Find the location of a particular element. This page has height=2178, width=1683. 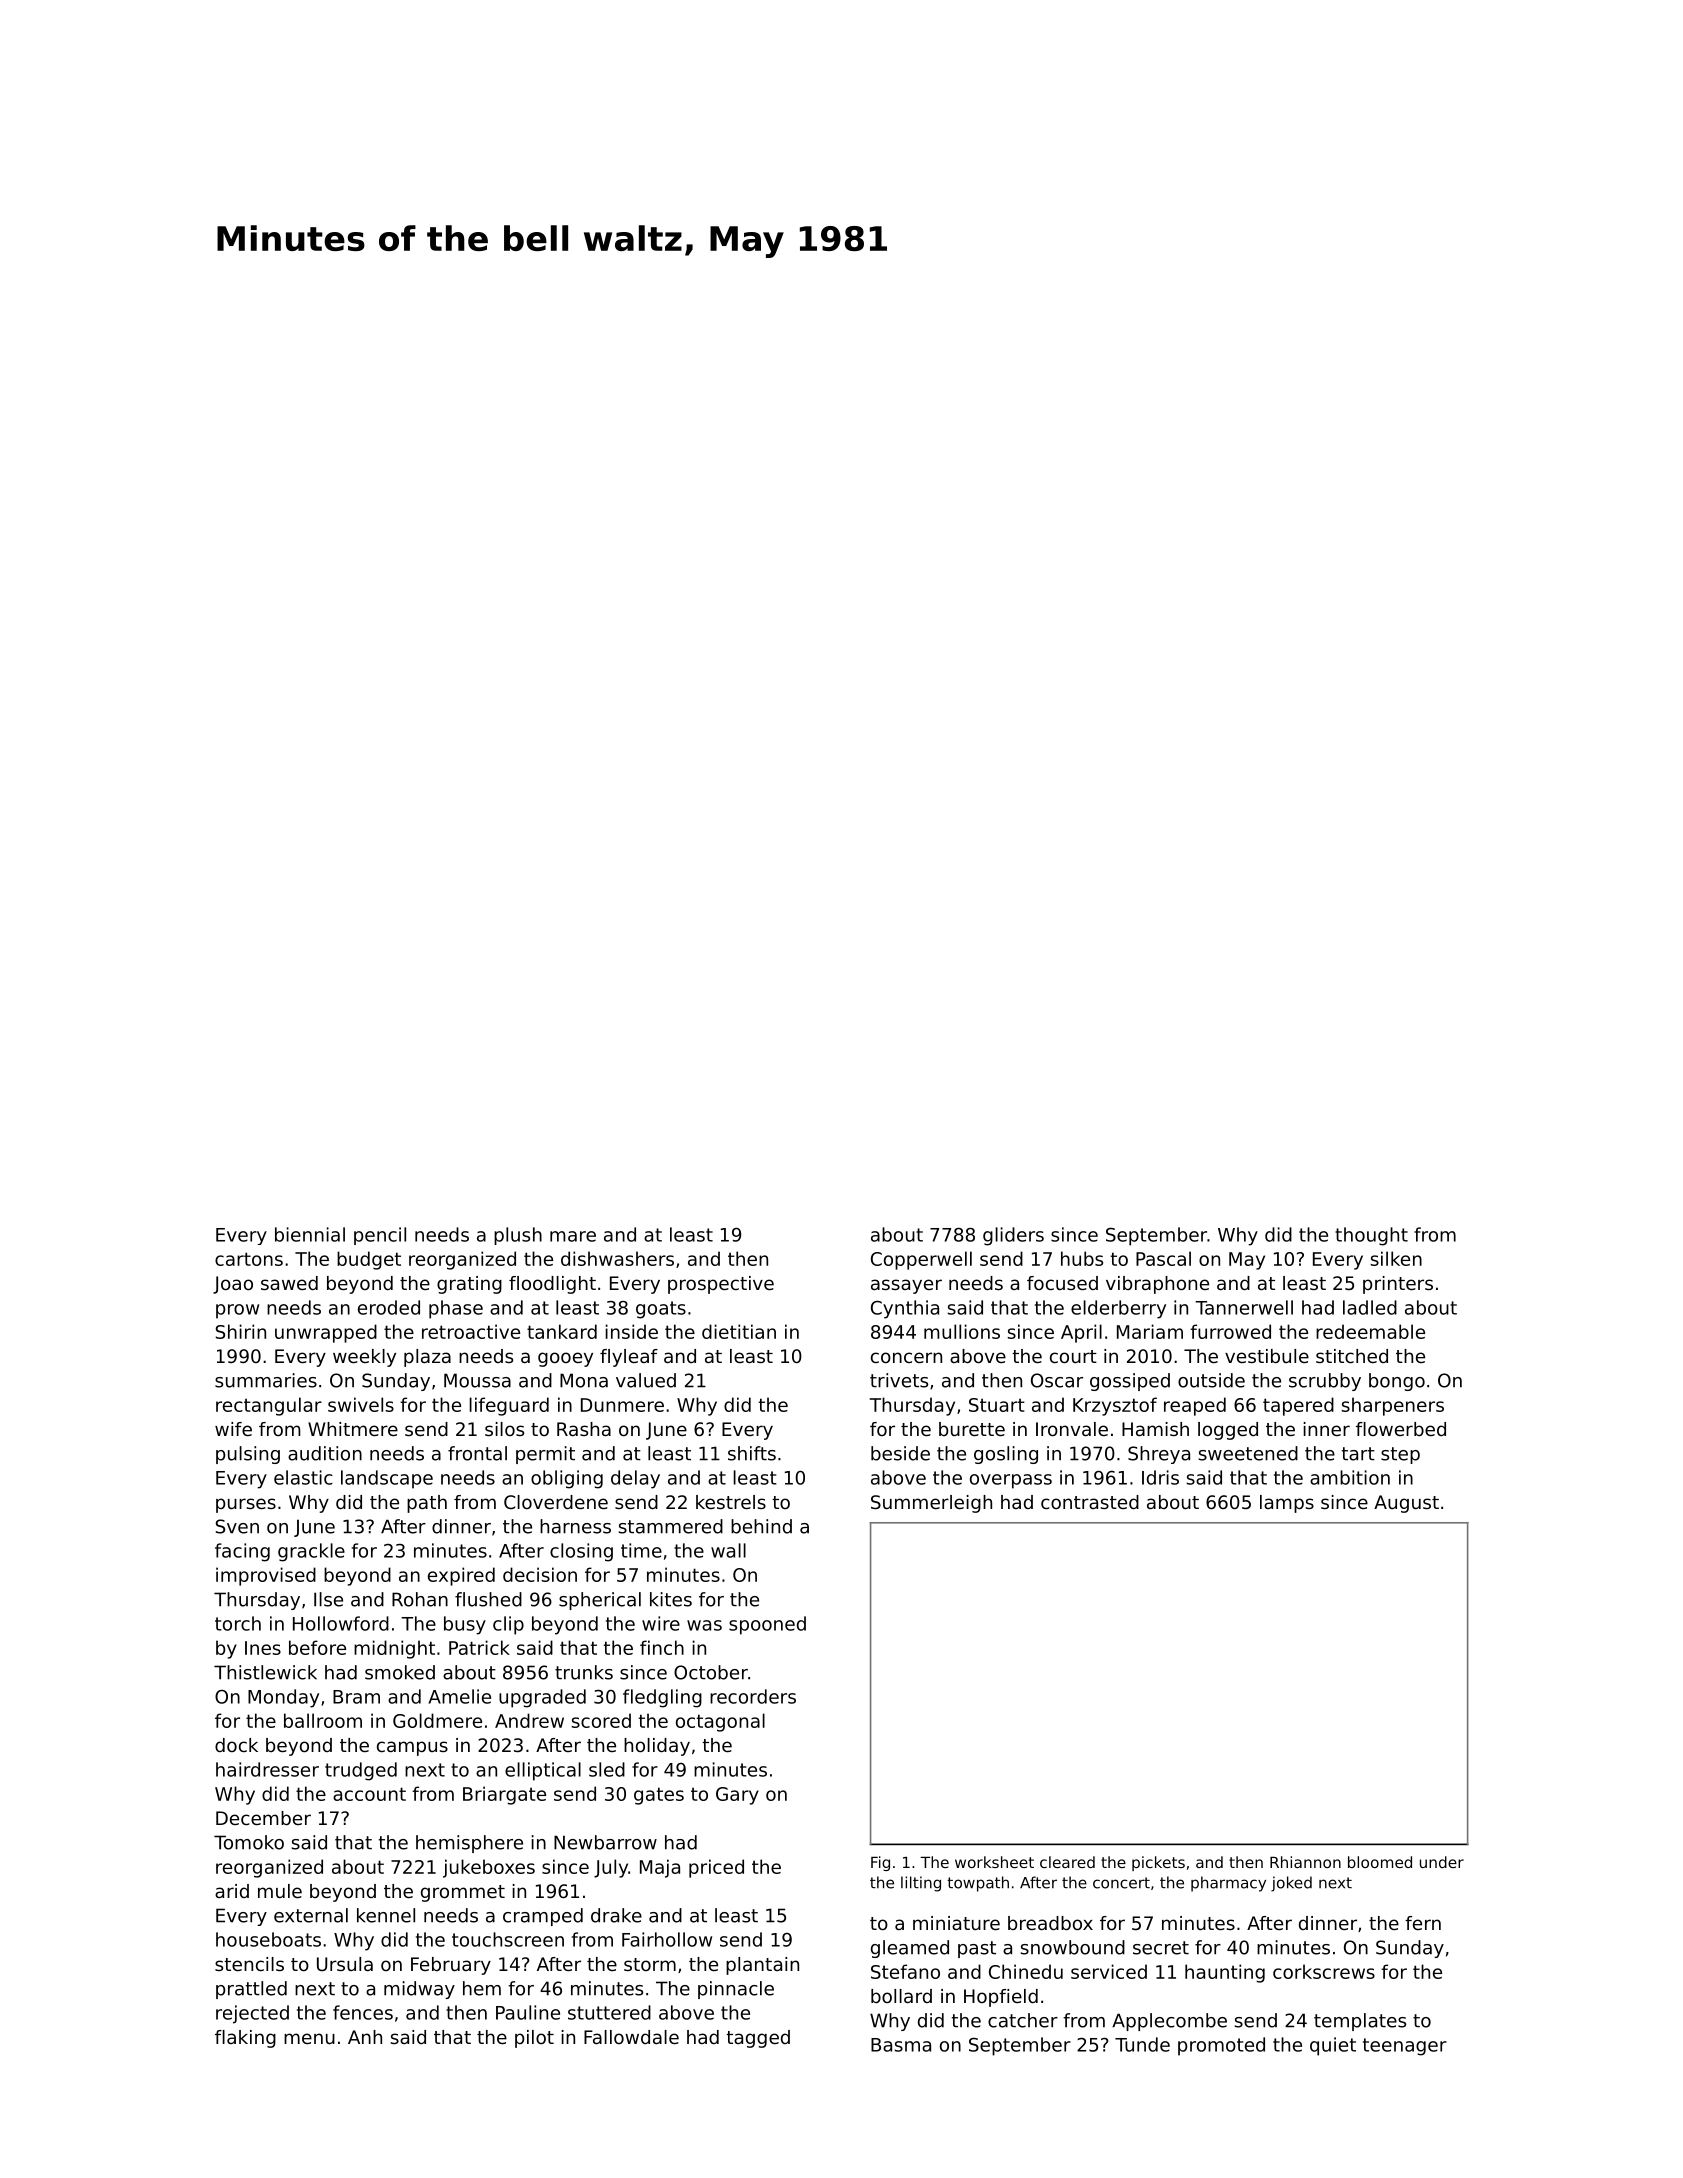

recorders is located at coordinates (753, 1696).
